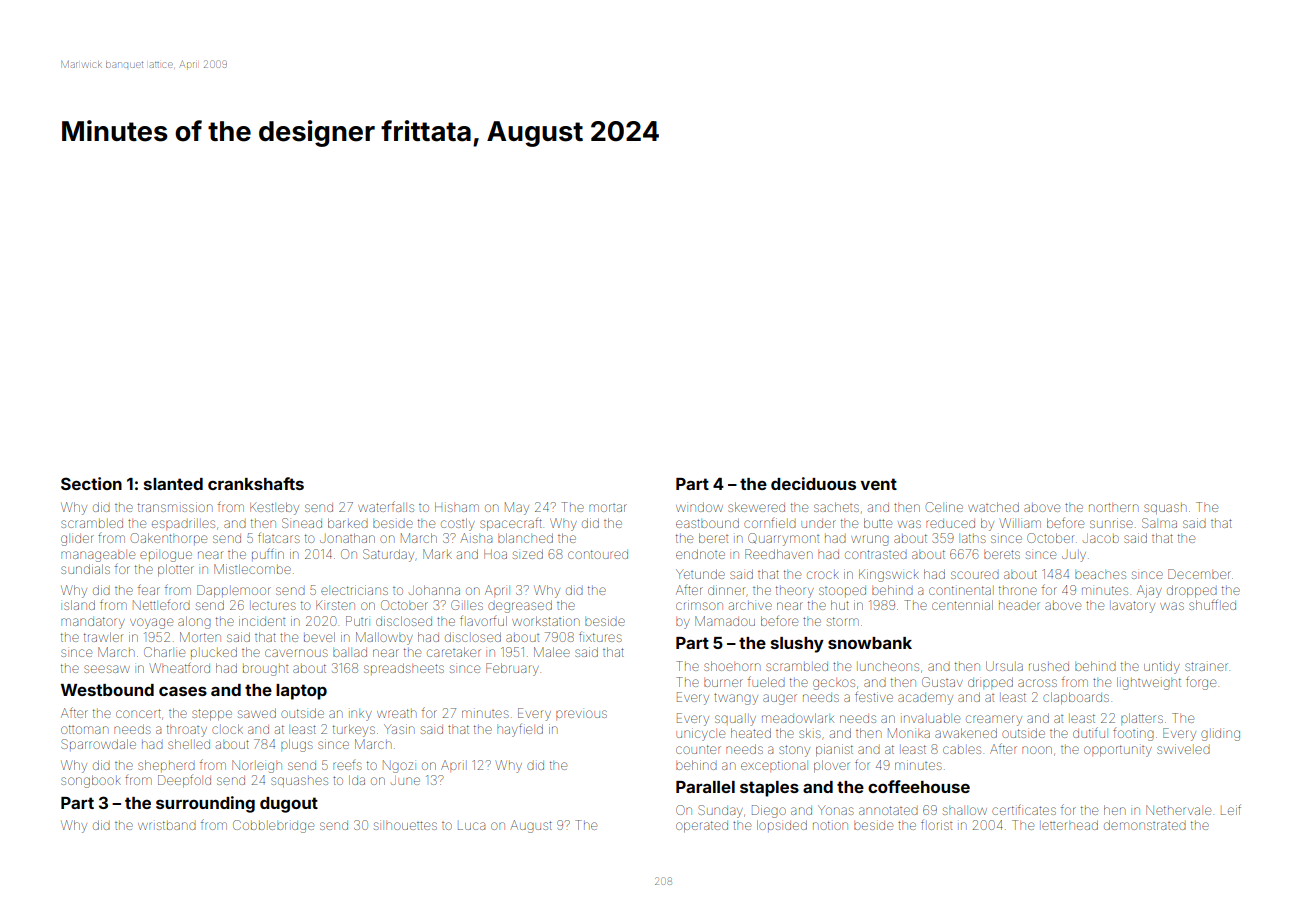 This screenshot has width=1308, height=924. I want to click on Cobblebridge, so click(273, 826).
